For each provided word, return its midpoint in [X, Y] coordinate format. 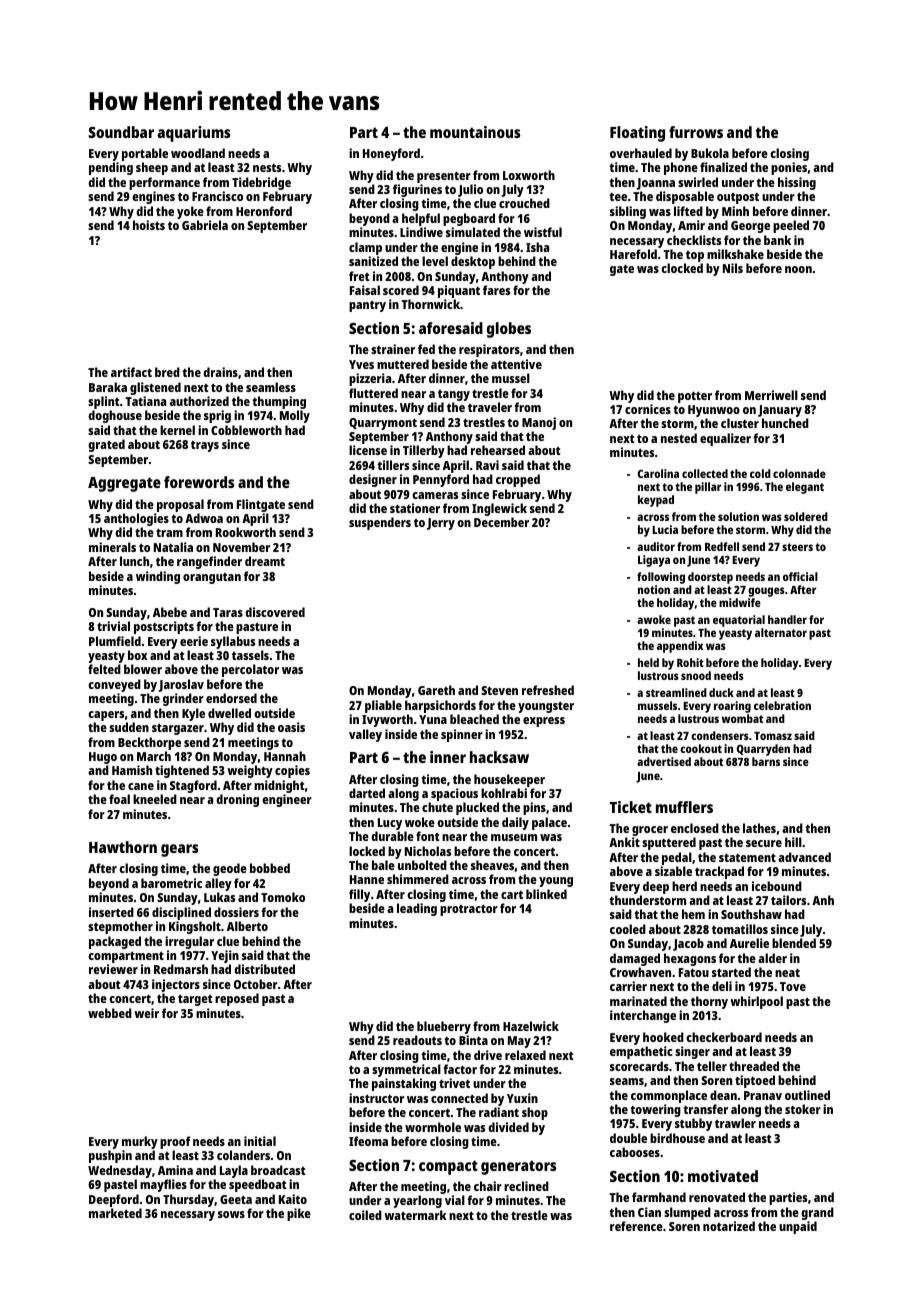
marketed [115, 1213]
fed [426, 349]
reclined [526, 1186]
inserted [111, 912]
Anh [823, 900]
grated [106, 445]
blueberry [444, 1027]
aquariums [193, 134]
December [501, 522]
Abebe [170, 612]
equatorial [739, 621]
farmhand [659, 1197]
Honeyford [391, 154]
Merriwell [771, 395]
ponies [789, 168]
